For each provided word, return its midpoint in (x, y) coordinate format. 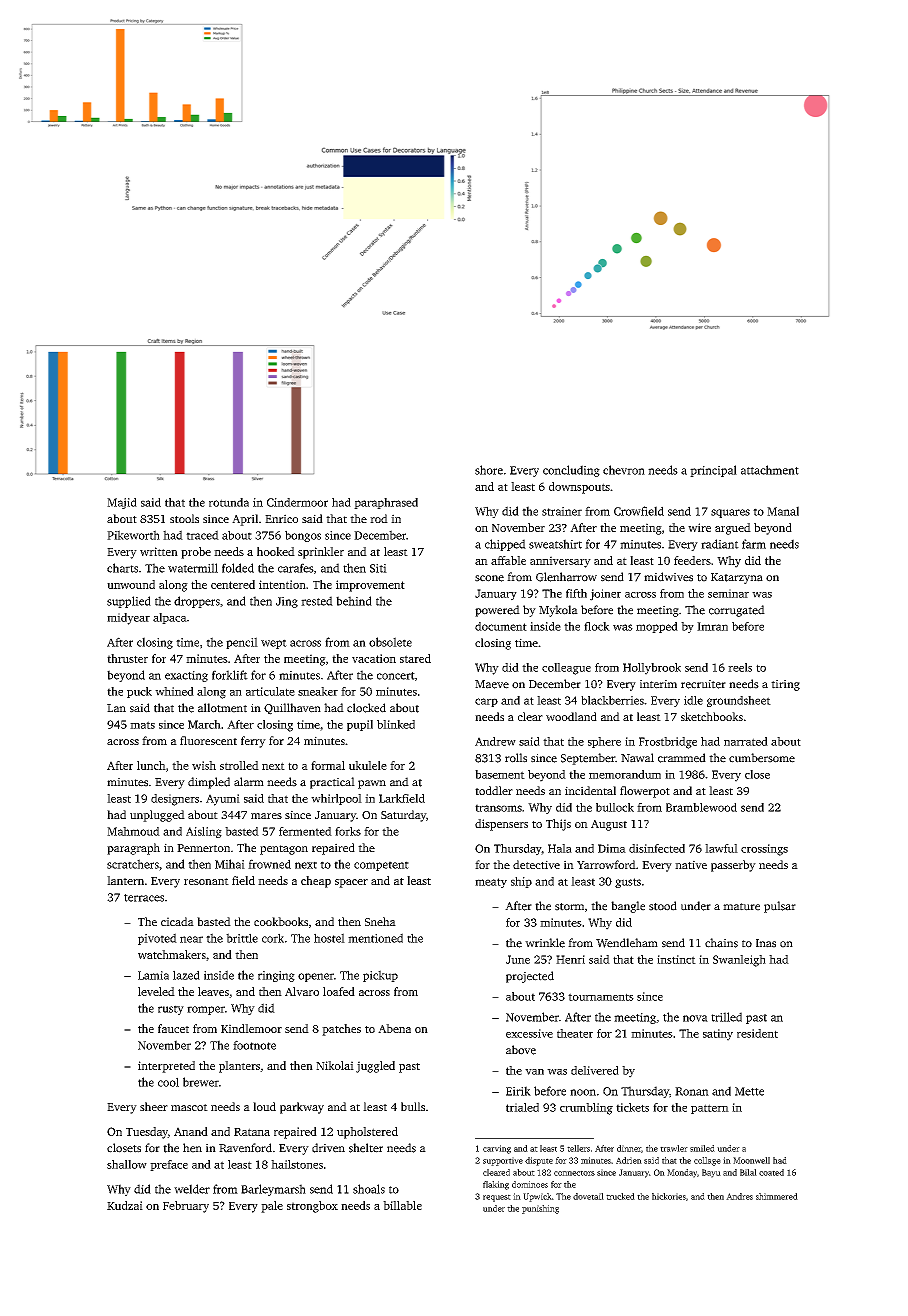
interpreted (166, 1067)
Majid (122, 503)
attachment (770, 470)
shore (489, 470)
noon (583, 1092)
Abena (394, 1028)
